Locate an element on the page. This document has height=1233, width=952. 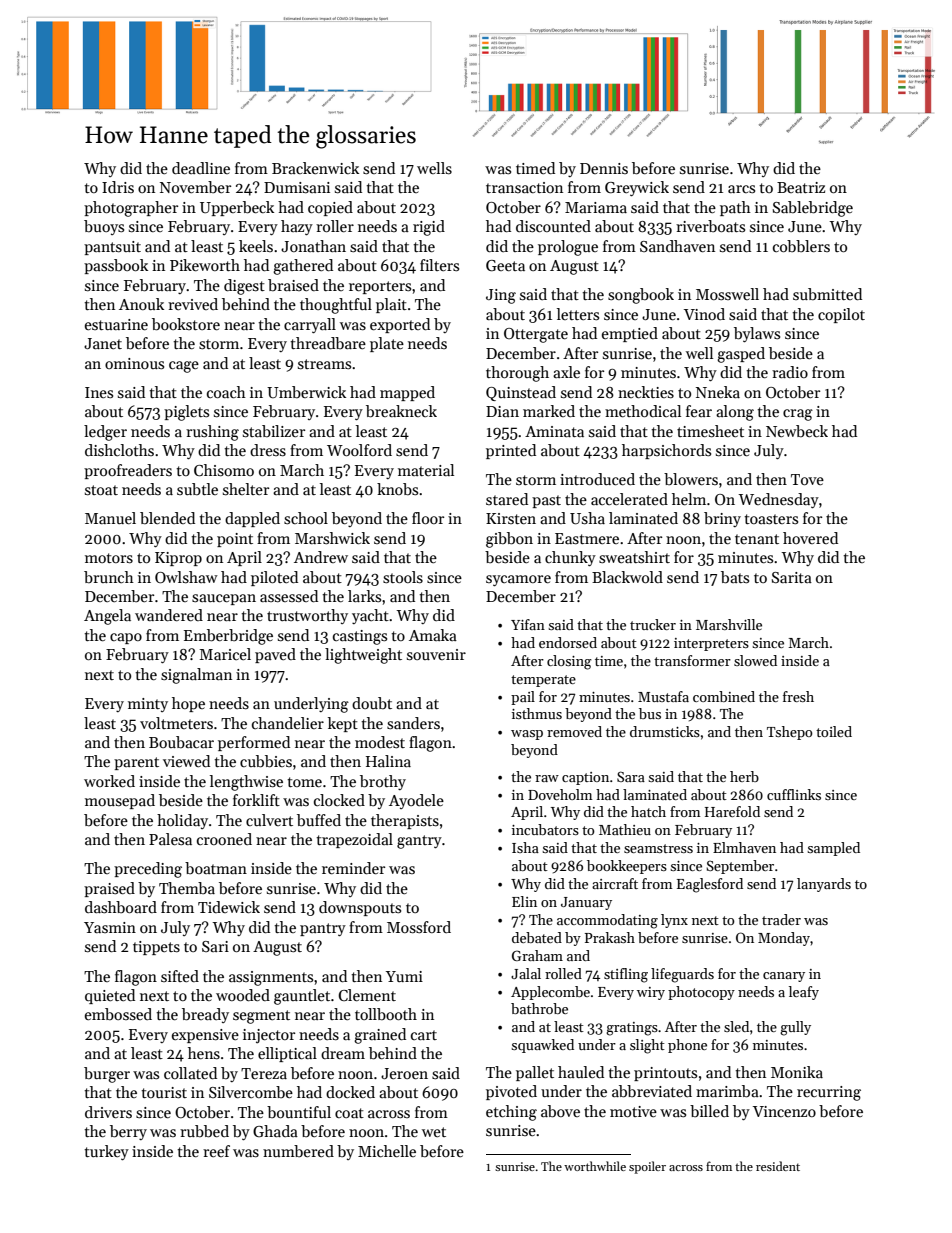
deadline is located at coordinates (201, 168).
